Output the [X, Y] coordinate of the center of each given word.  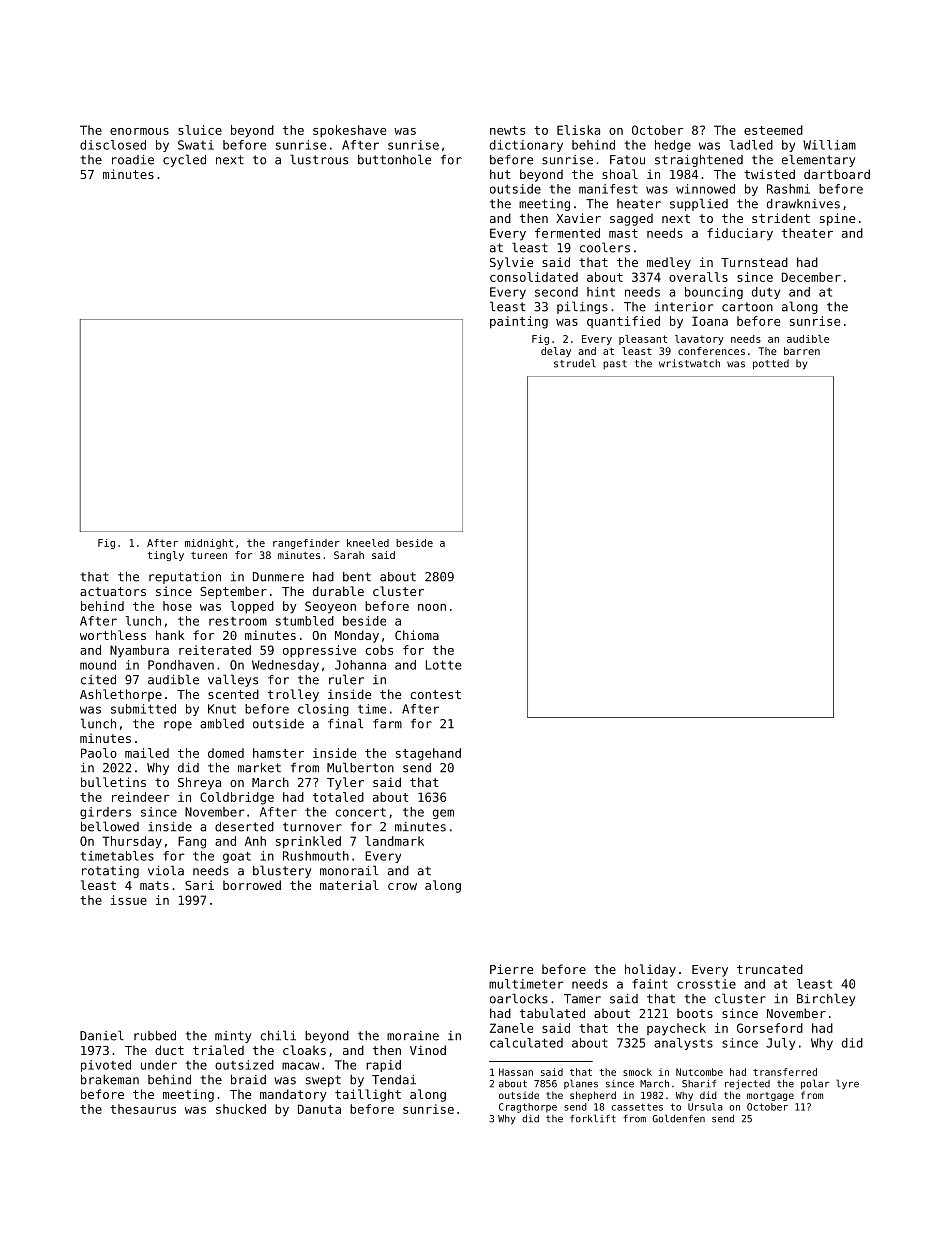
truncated [770, 969]
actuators [113, 591]
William [829, 145]
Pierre [511, 969]
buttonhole [394, 159]
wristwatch [689, 363]
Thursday [132, 842]
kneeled [368, 543]
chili [278, 1035]
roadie [133, 160]
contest [435, 694]
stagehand [428, 754]
